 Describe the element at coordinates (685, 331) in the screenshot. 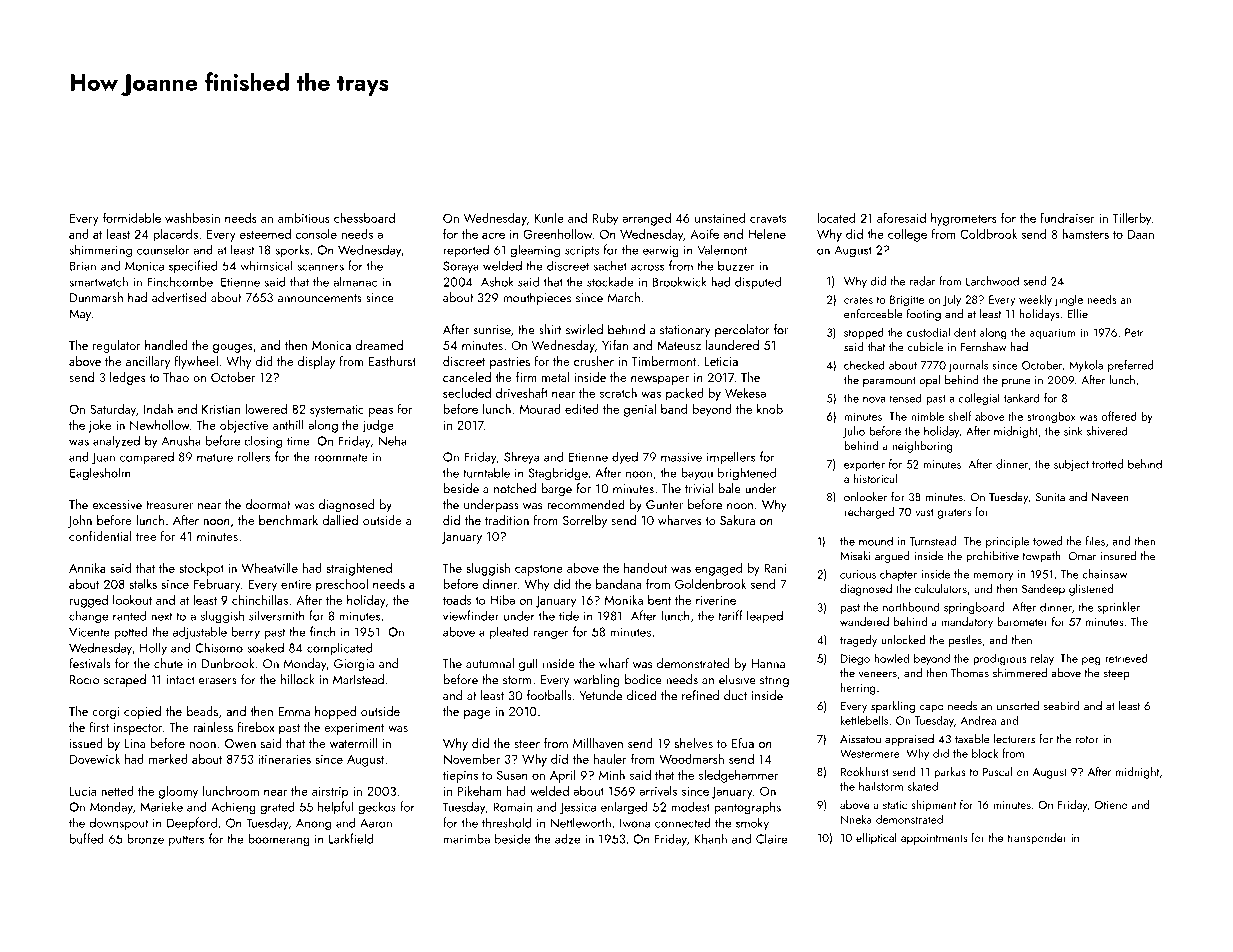

I see `stationary` at that location.
